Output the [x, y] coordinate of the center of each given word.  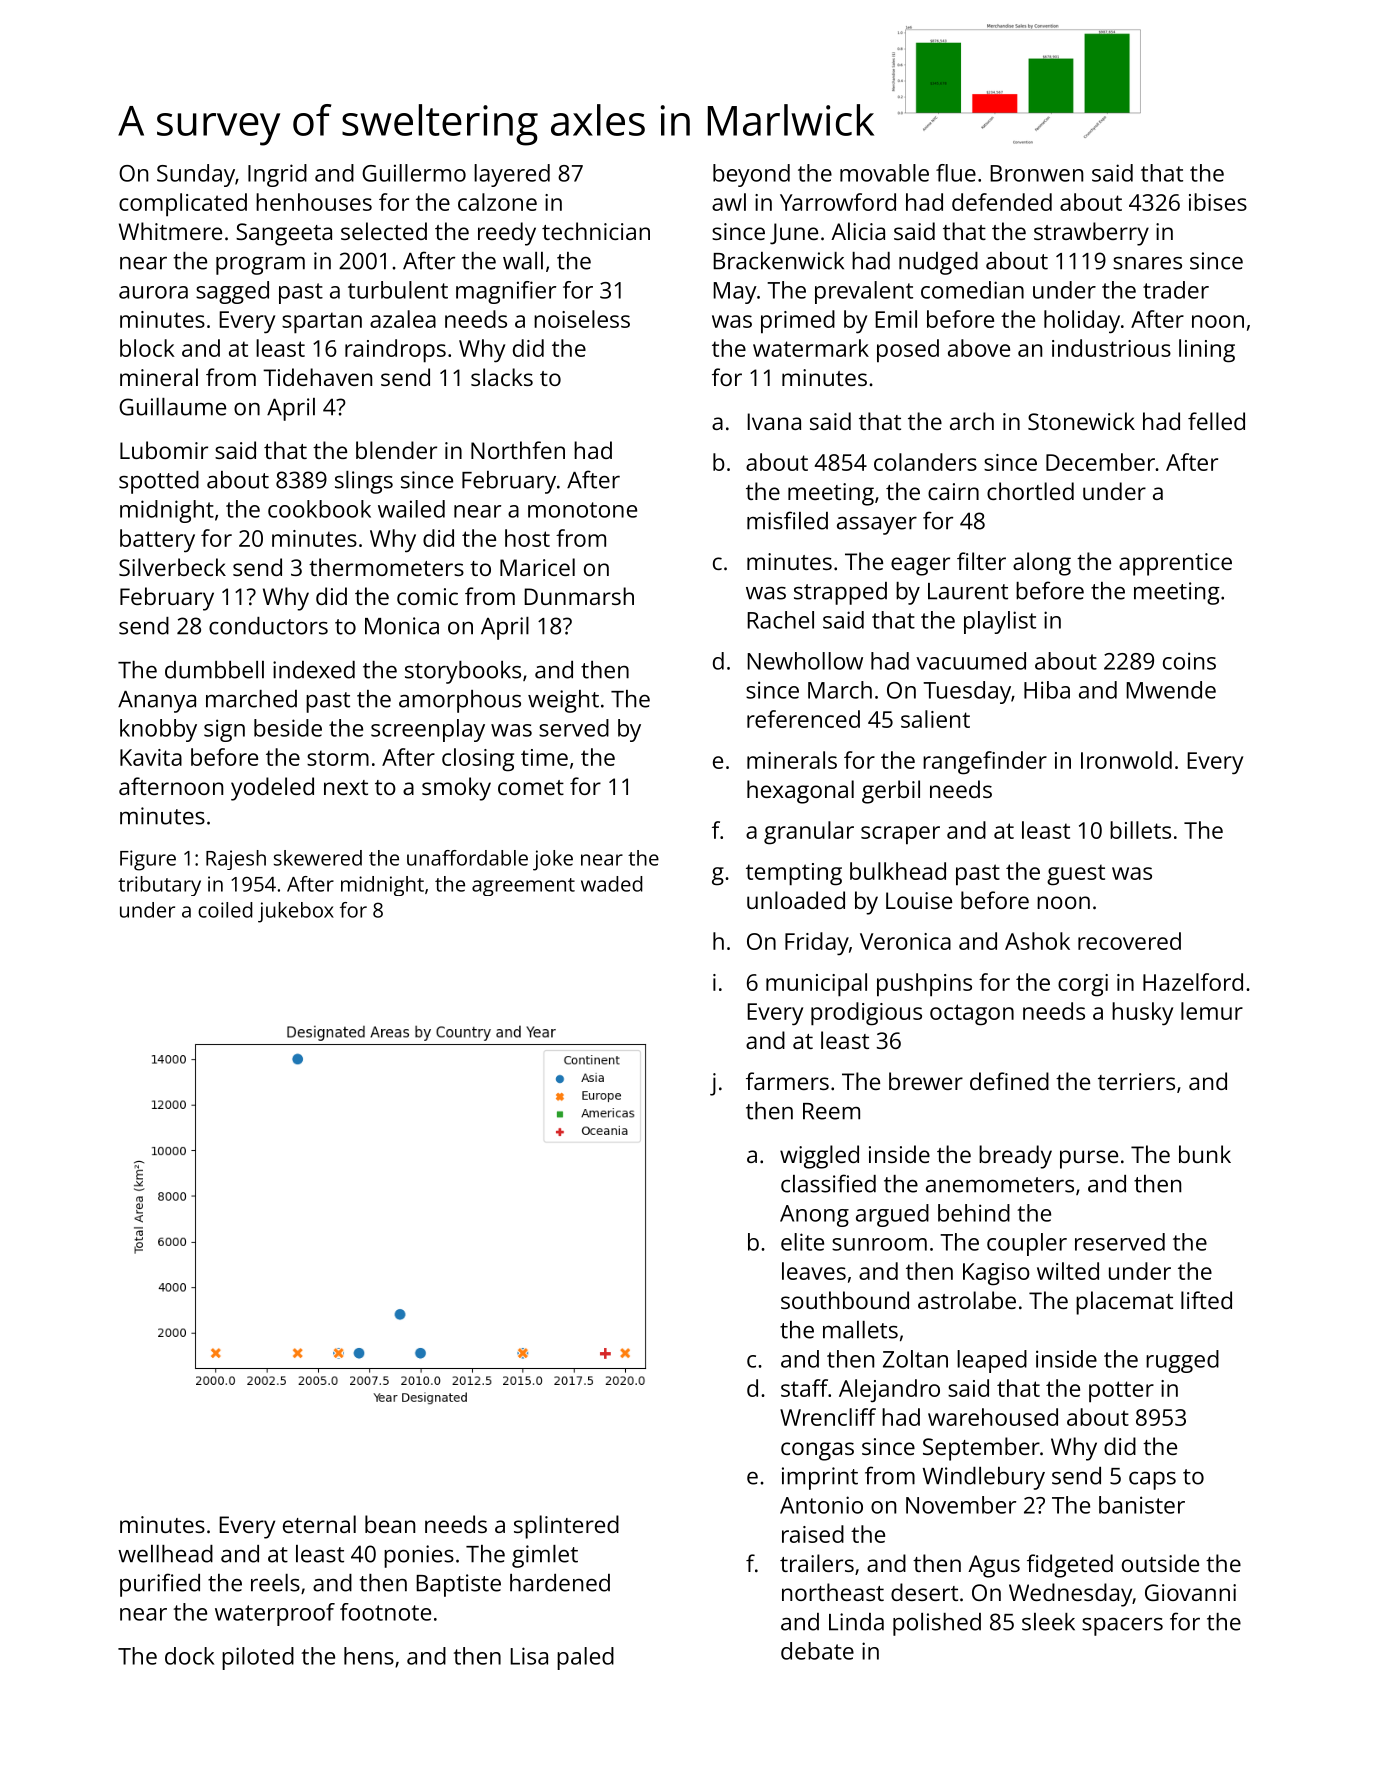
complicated [183, 205]
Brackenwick [778, 261]
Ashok [1037, 941]
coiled [225, 910]
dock [189, 1656]
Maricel [537, 567]
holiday [1082, 322]
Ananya [157, 702]
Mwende [1171, 690]
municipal [816, 985]
